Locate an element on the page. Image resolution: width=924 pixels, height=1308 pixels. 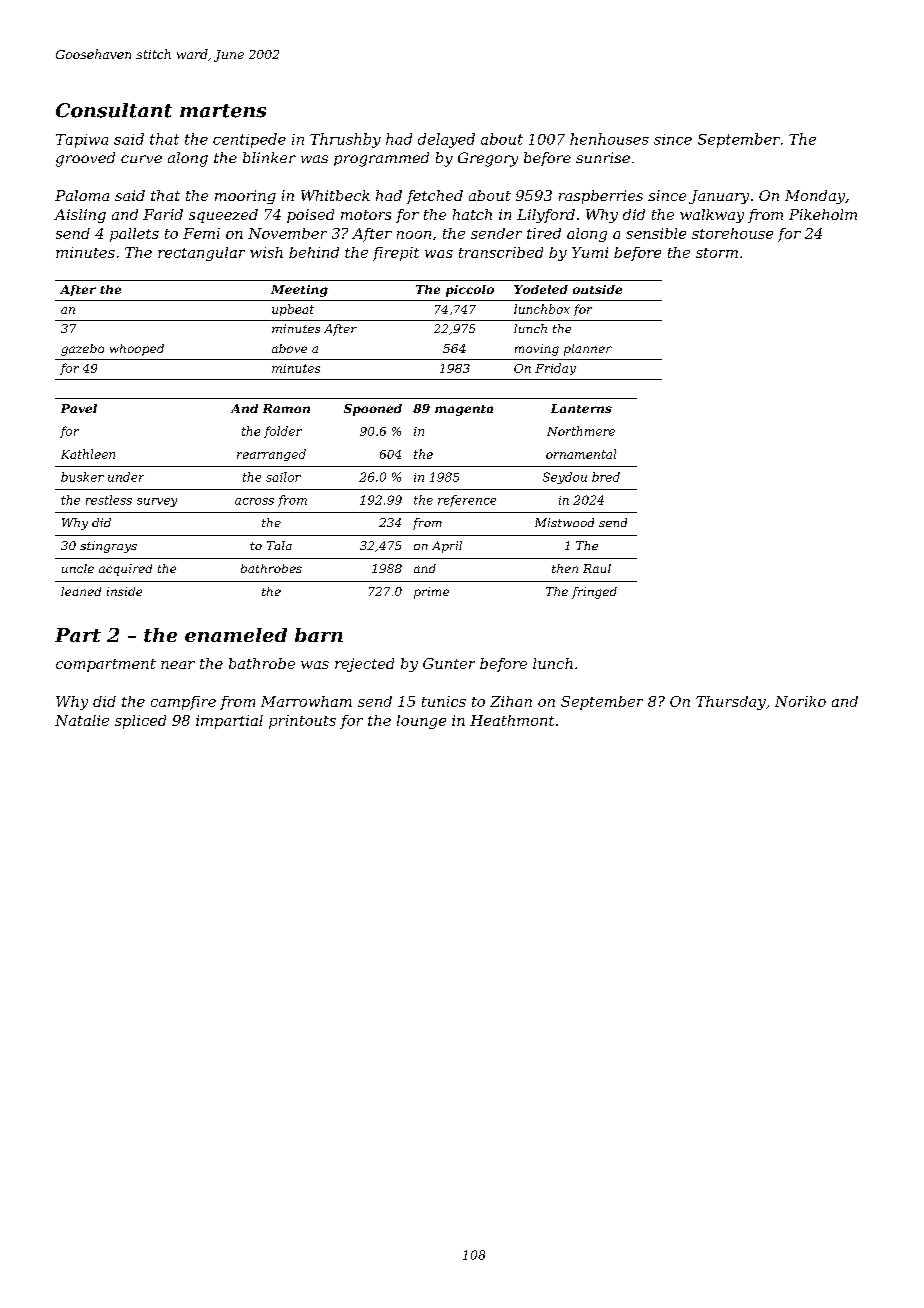
planner is located at coordinates (588, 350).
